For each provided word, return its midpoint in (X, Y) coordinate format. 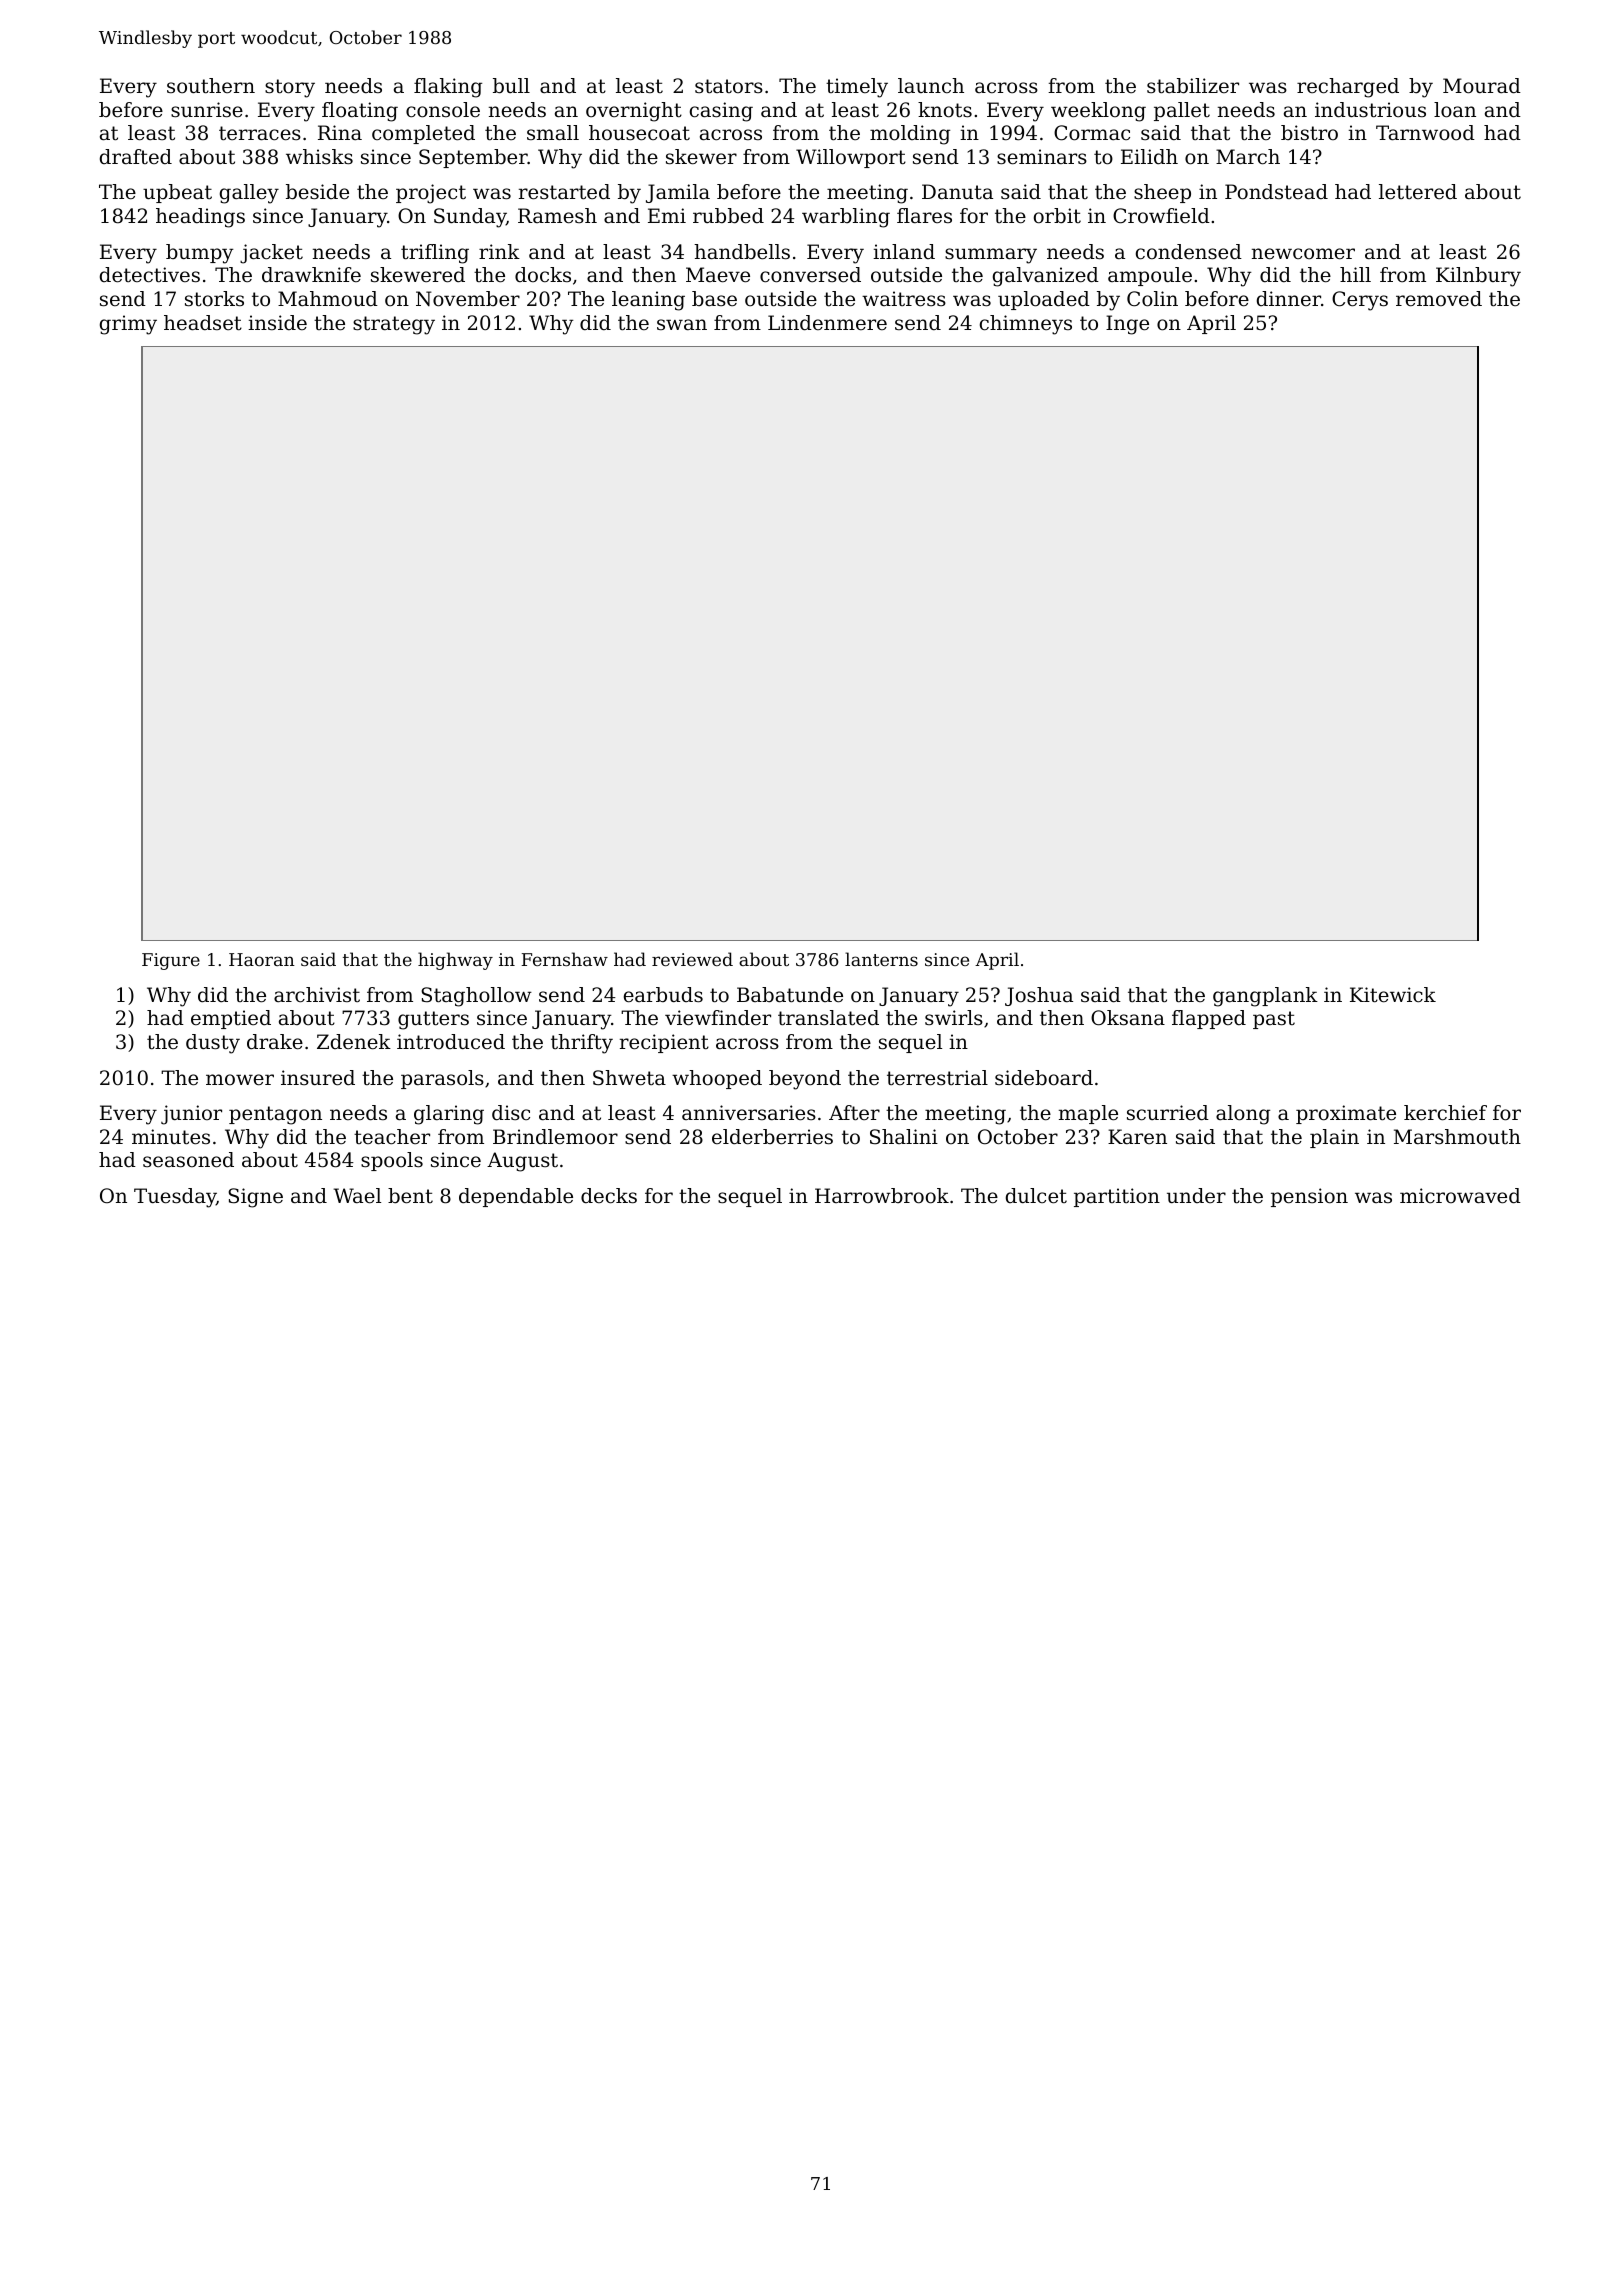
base (714, 299)
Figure (171, 961)
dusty (213, 1044)
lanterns (881, 959)
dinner (1289, 298)
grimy (128, 325)
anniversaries (749, 1113)
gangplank (1265, 997)
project (431, 194)
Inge (1127, 325)
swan (682, 324)
